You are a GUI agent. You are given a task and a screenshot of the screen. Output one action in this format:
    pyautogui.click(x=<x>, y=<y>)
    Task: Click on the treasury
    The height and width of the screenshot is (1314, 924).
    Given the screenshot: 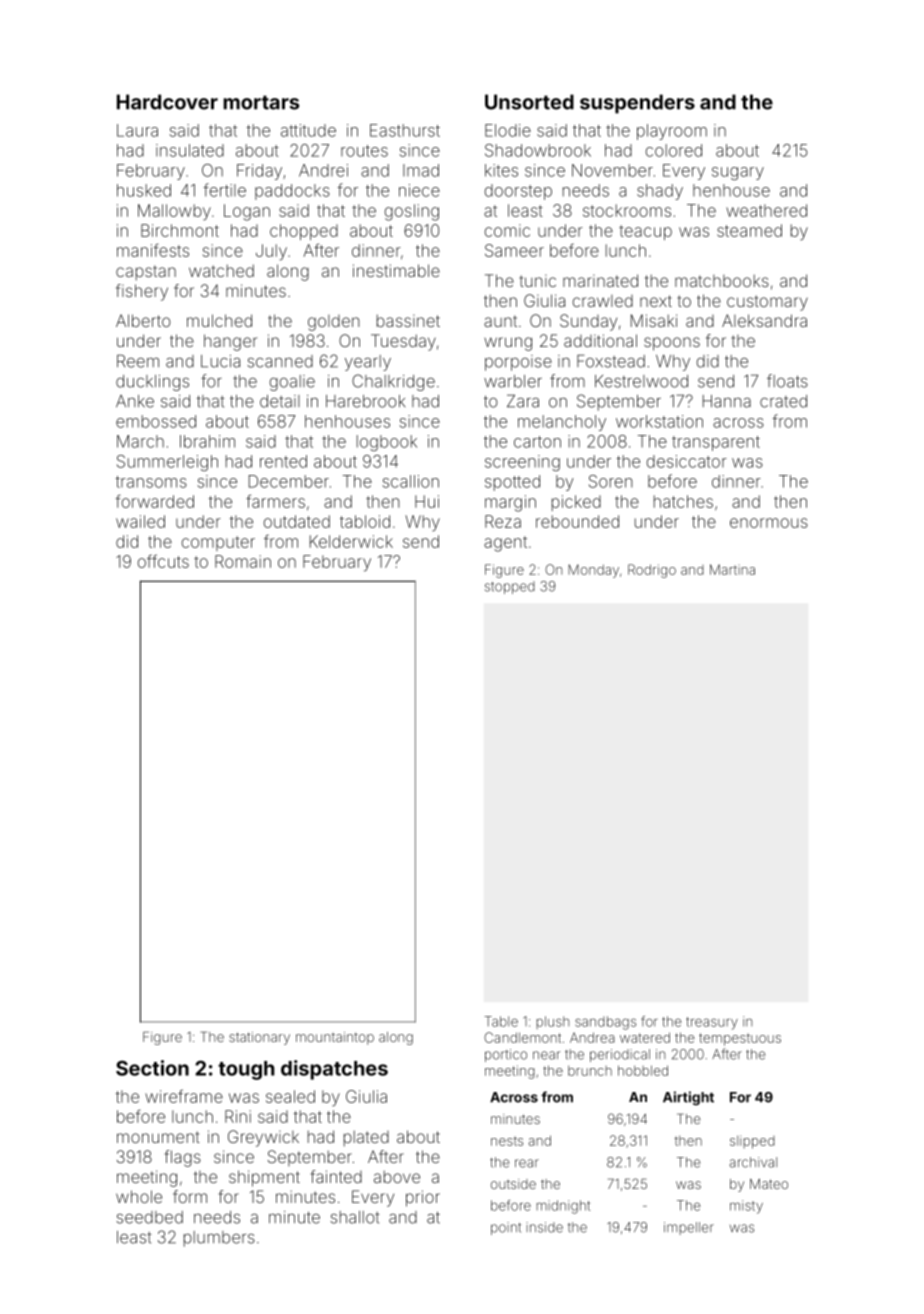 What is the action you would take?
    pyautogui.click(x=712, y=1023)
